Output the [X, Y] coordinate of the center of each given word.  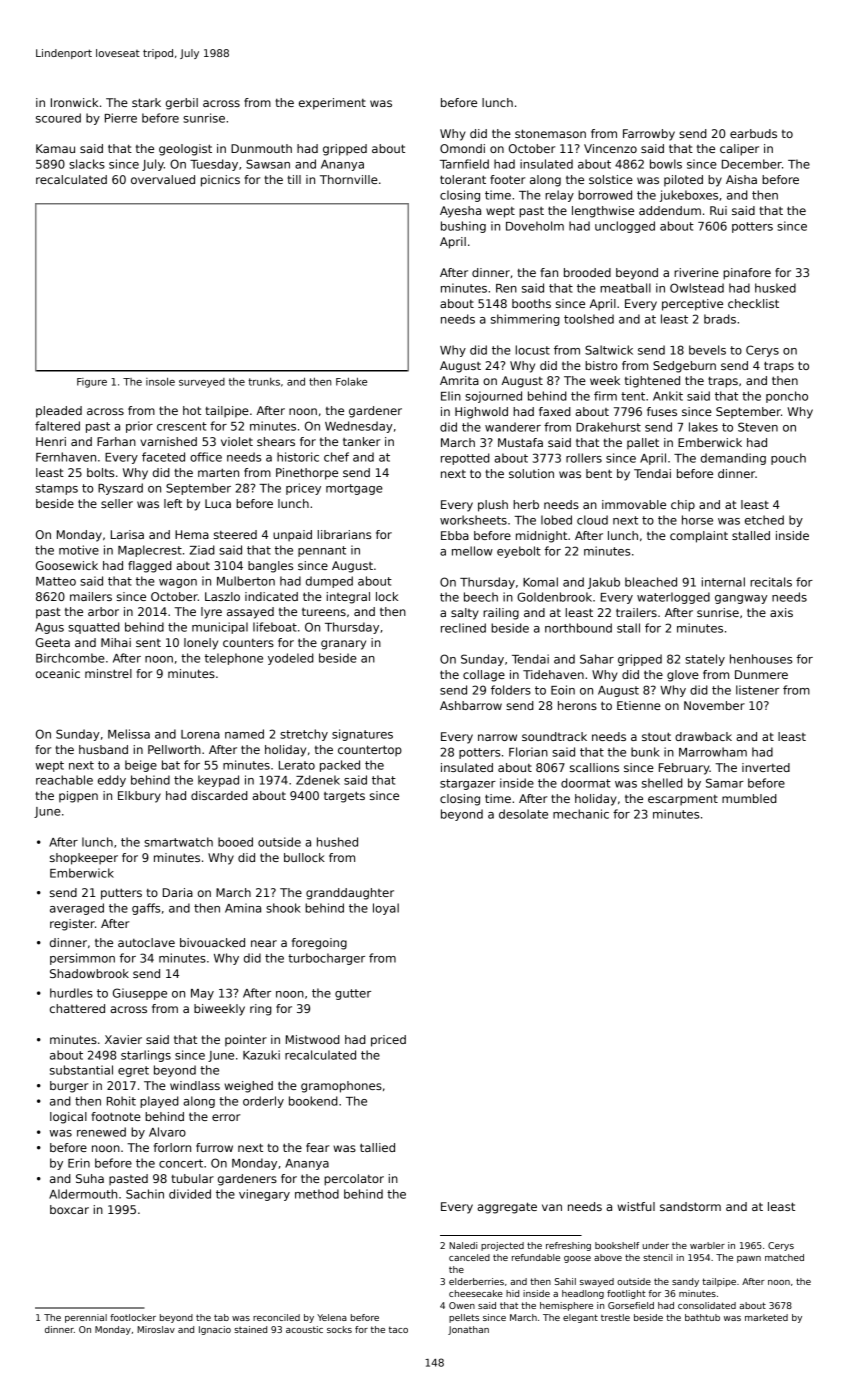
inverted [766, 767]
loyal [386, 909]
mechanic [581, 814]
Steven [758, 427]
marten [218, 472]
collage [484, 676]
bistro [601, 365]
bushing [463, 227]
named [244, 734]
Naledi [463, 1245]
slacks [87, 164]
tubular [192, 1178]
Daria [178, 892]
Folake [351, 382]
